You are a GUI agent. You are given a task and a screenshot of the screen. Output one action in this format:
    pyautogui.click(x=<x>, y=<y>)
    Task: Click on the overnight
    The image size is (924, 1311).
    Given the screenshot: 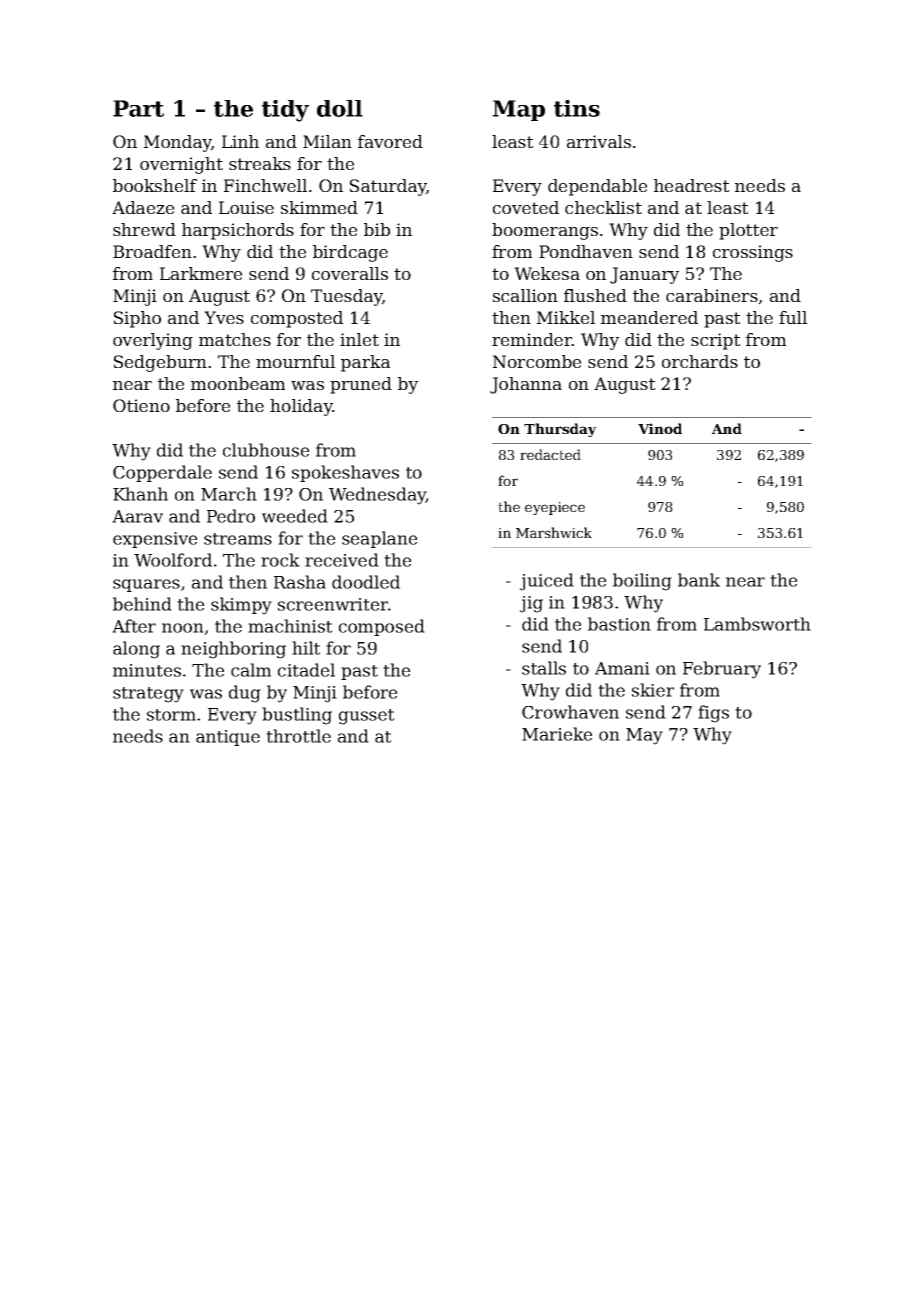 What is the action you would take?
    pyautogui.click(x=181, y=165)
